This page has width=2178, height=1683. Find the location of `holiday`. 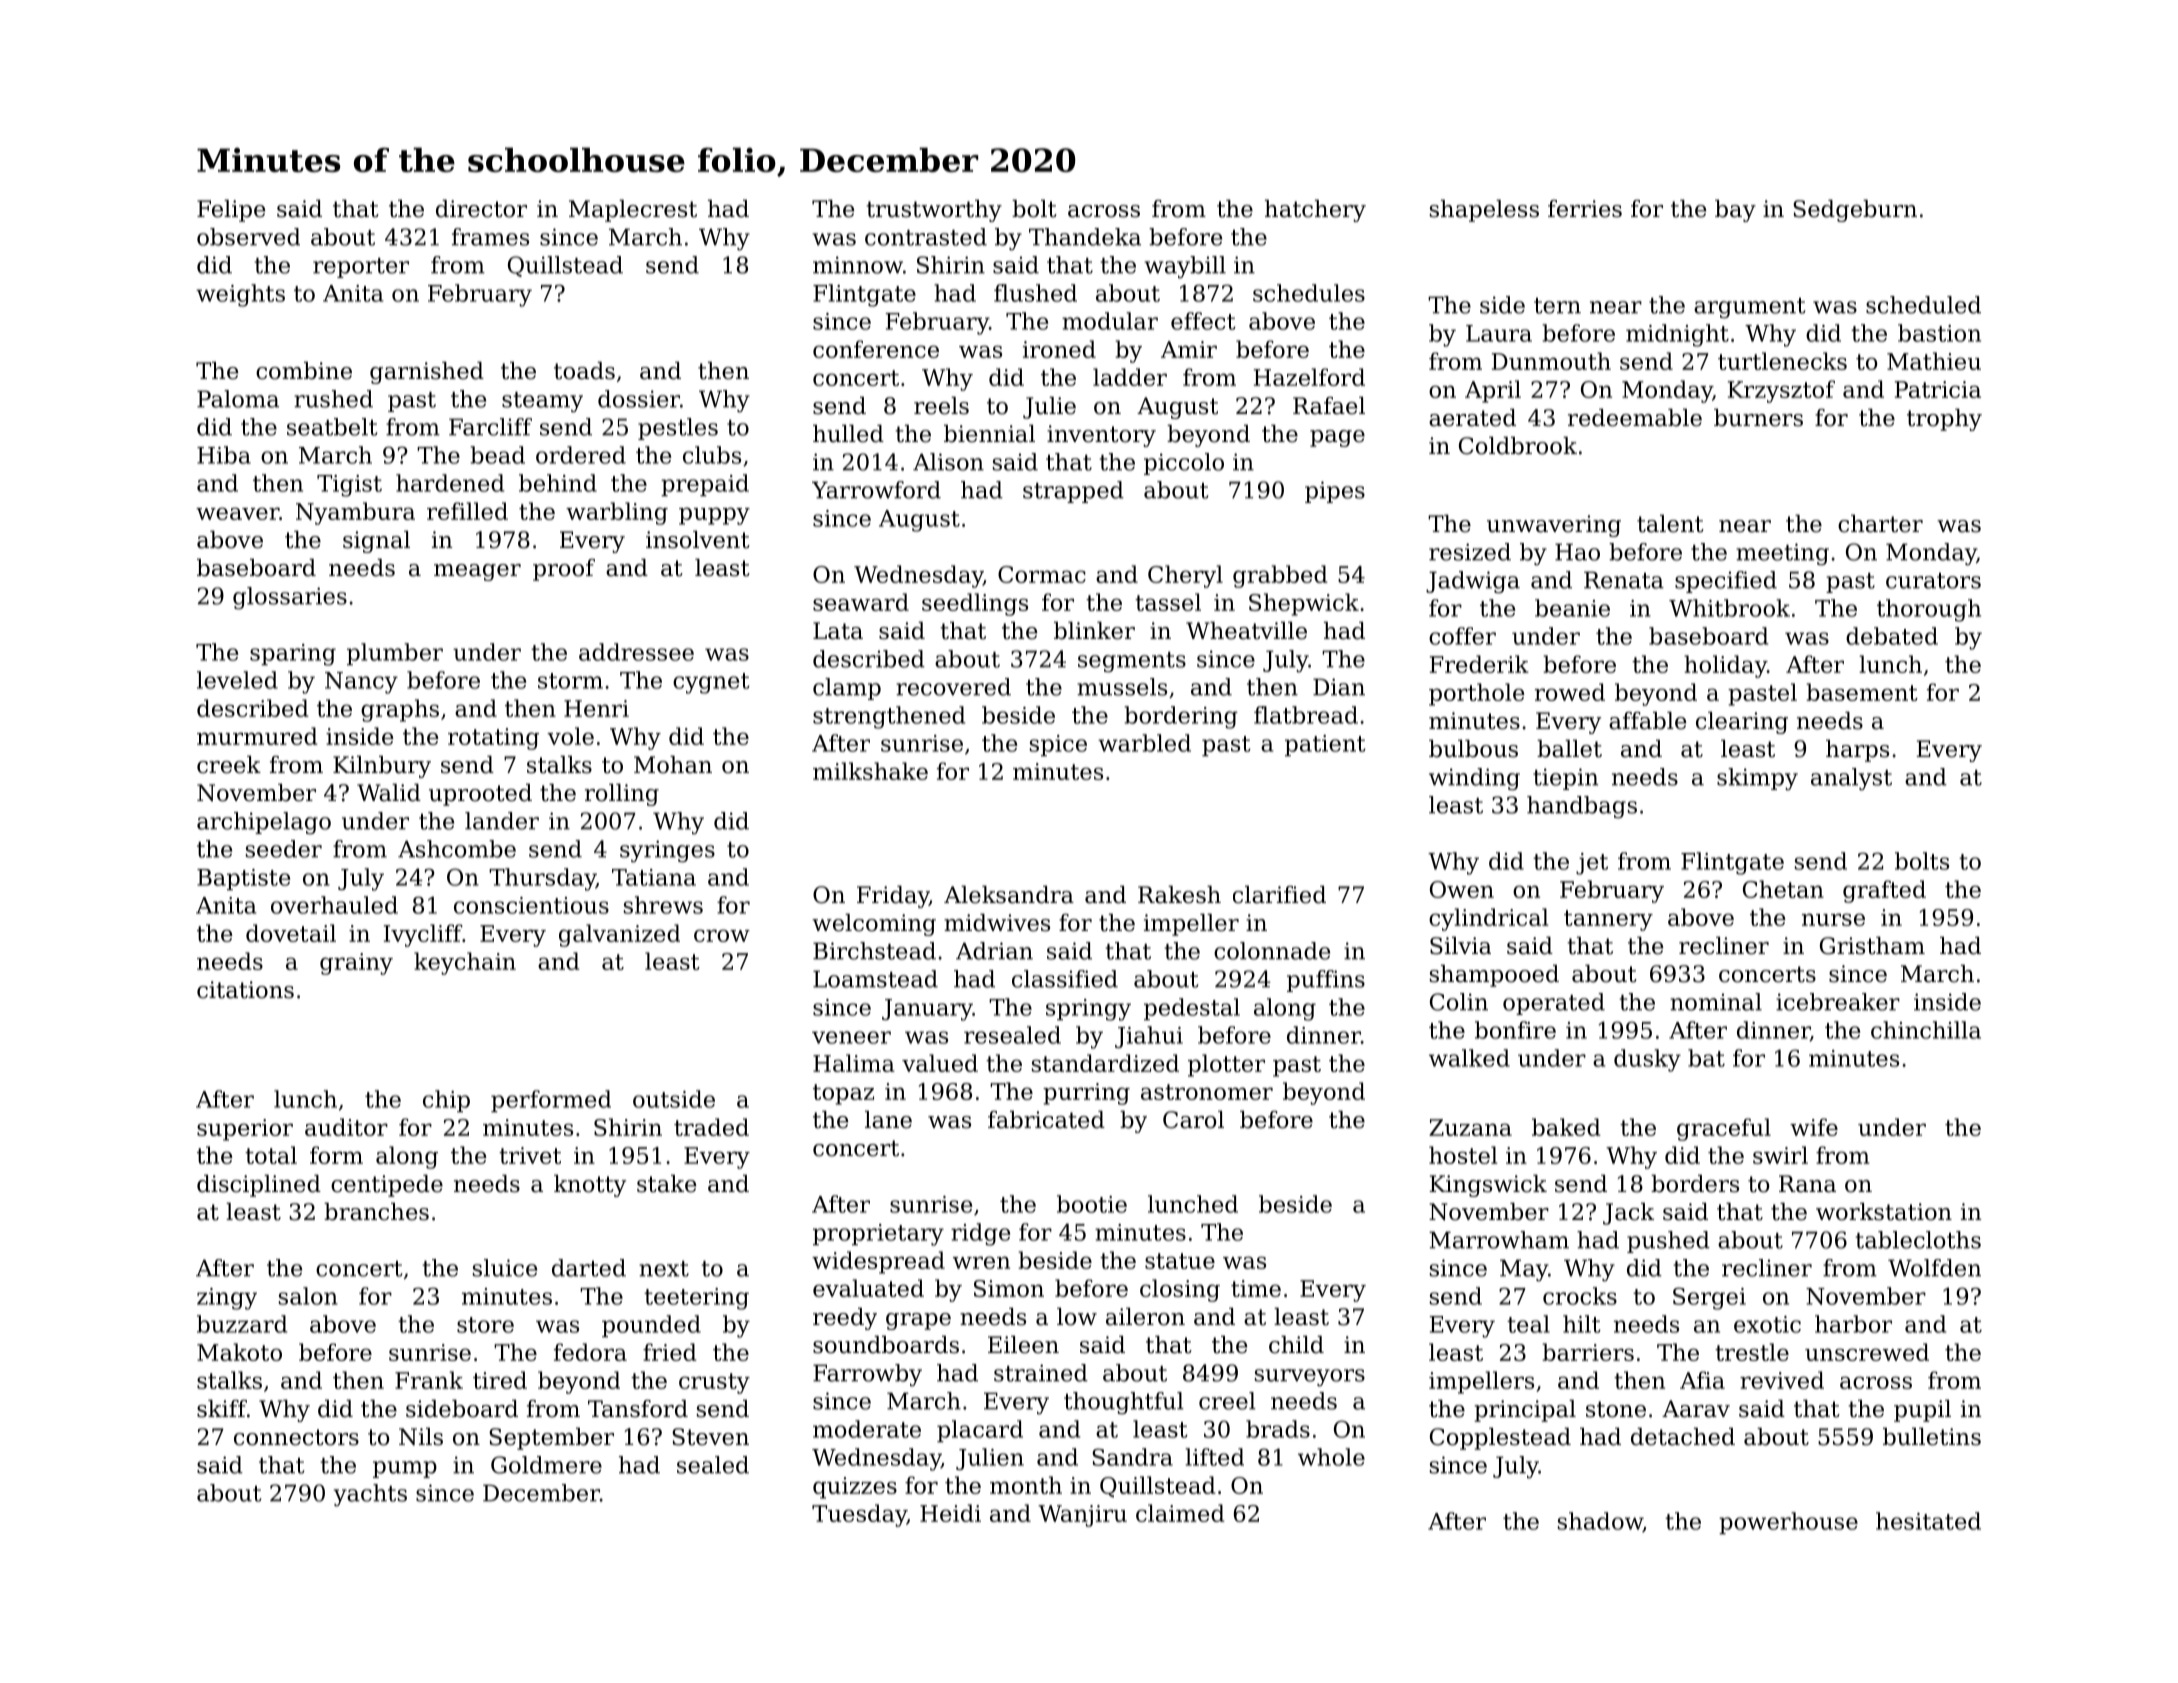

holiday is located at coordinates (1725, 666).
